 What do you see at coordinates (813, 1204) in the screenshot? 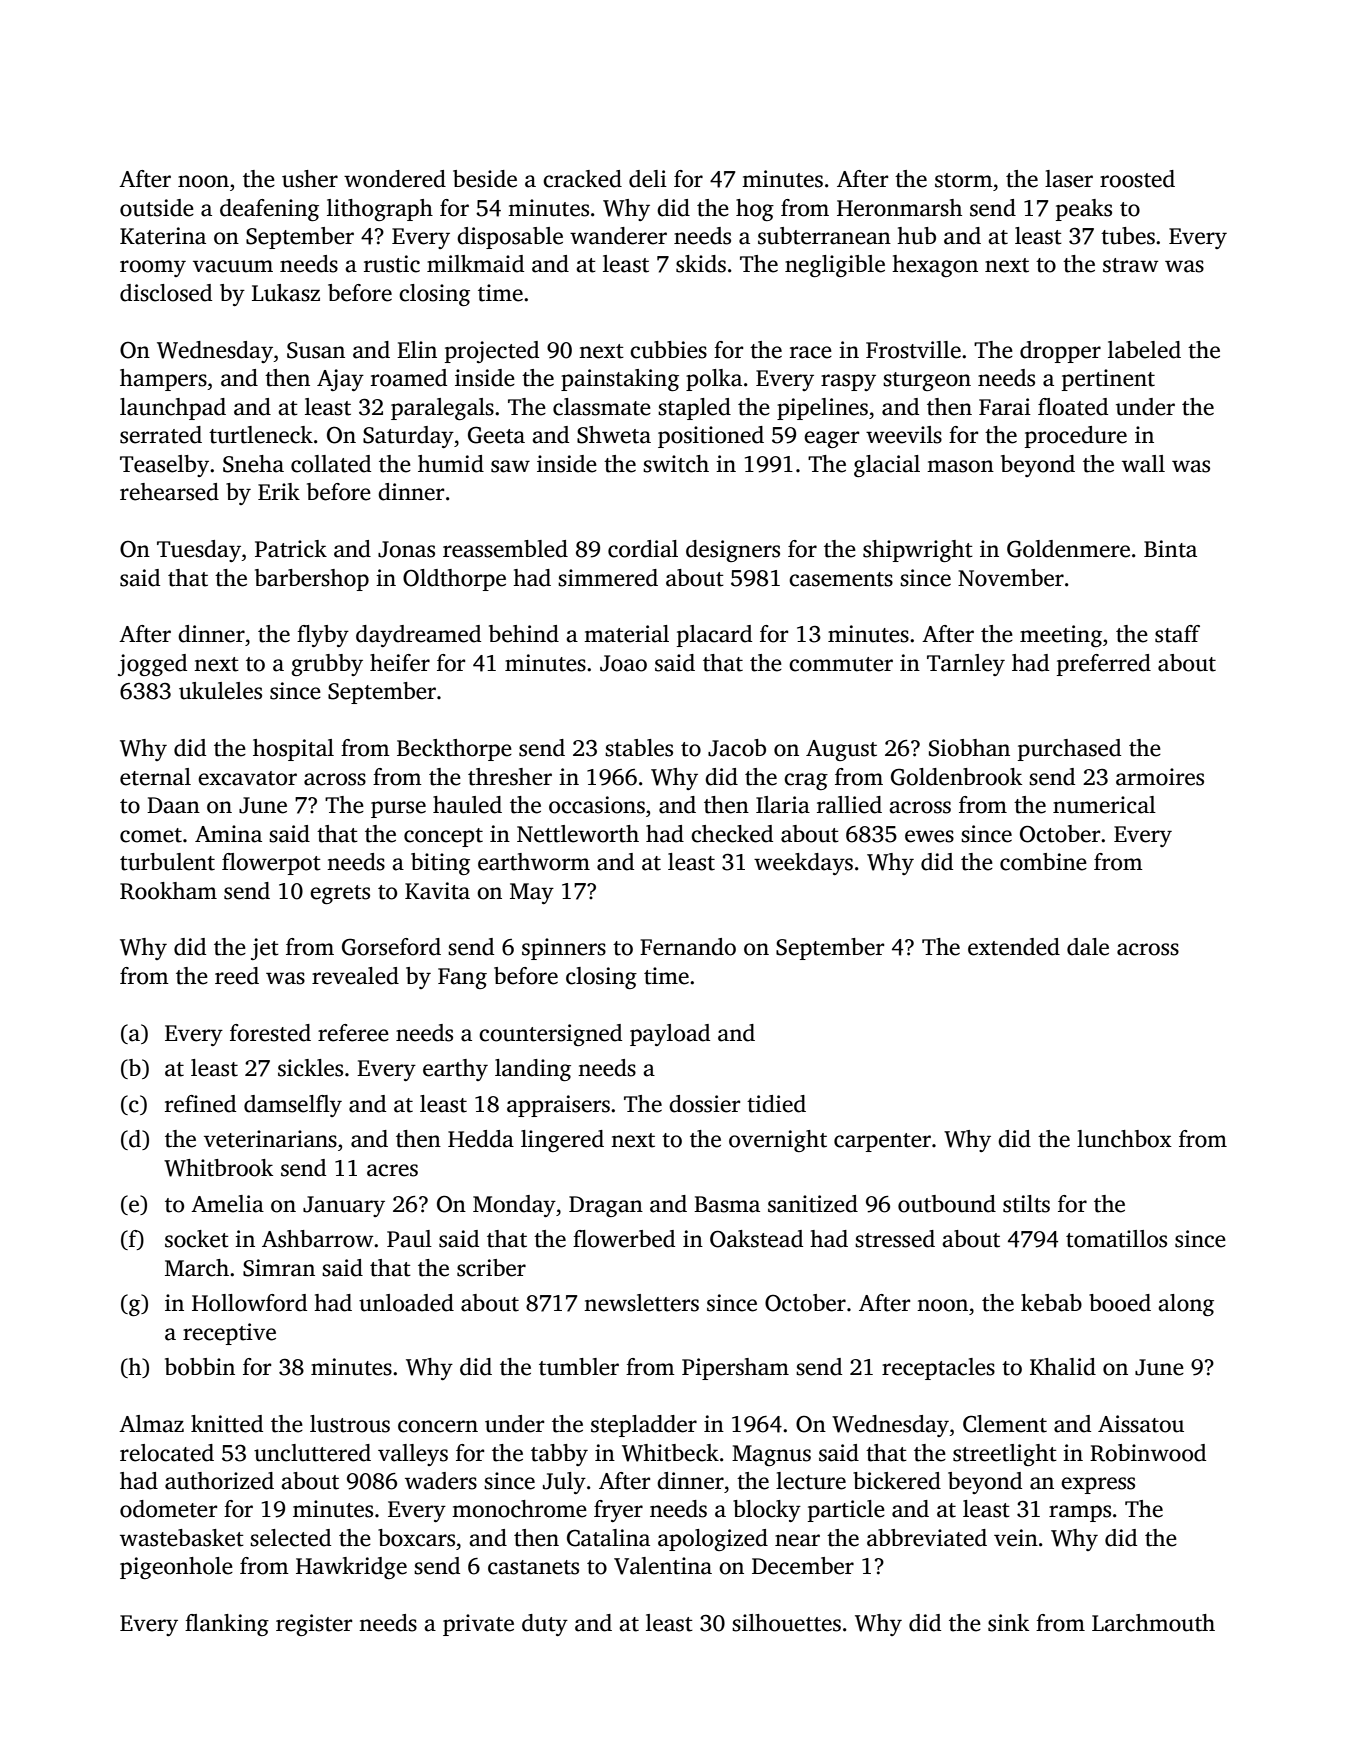
I see `sanitized` at bounding box center [813, 1204].
